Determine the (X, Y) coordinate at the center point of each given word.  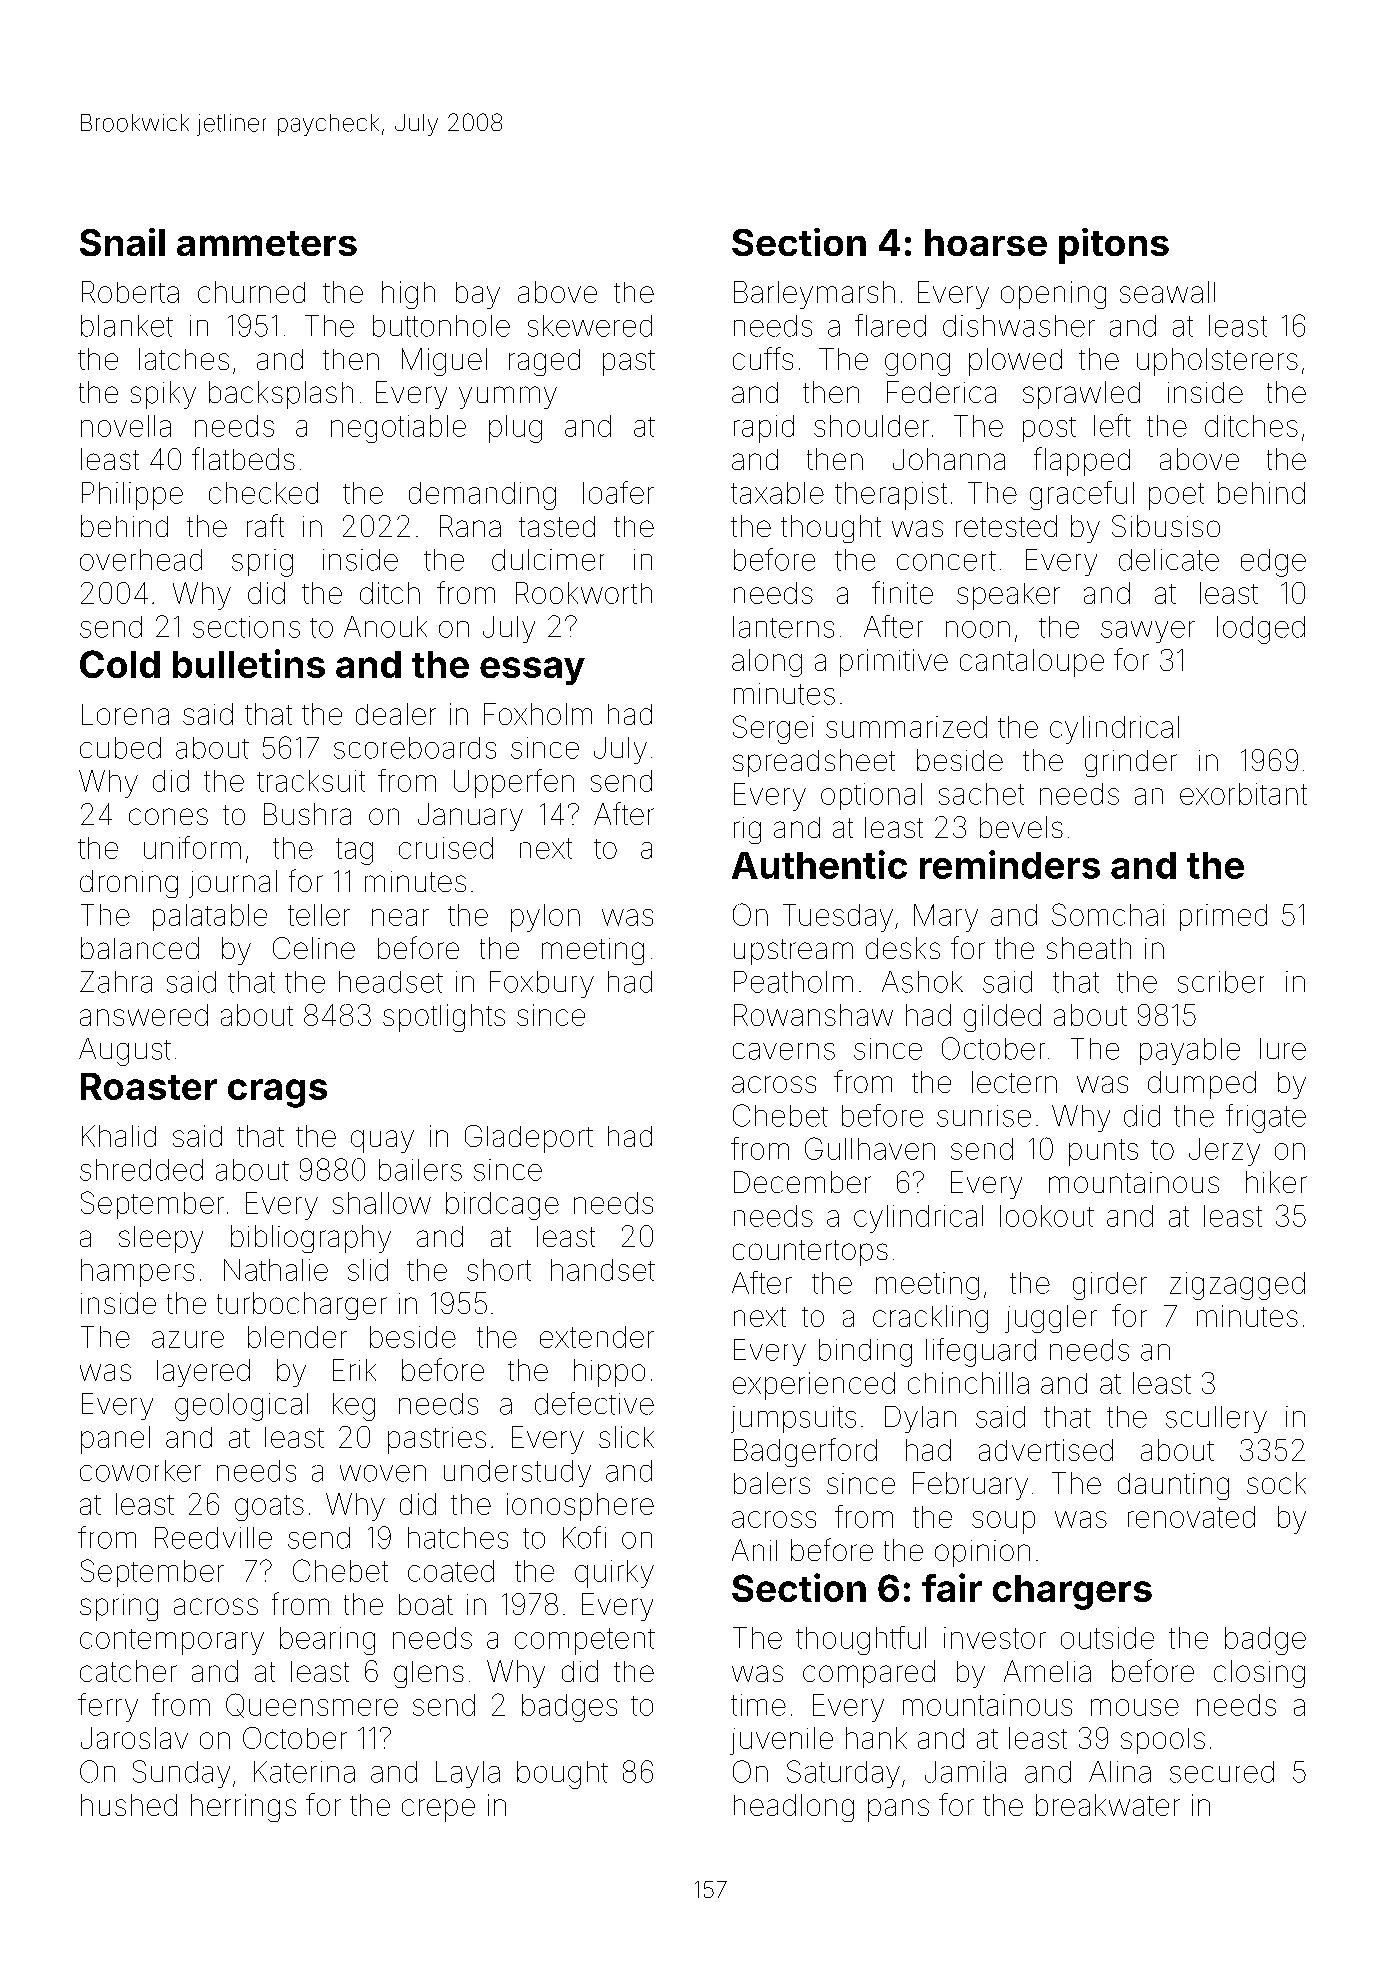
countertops (810, 1253)
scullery (1216, 1419)
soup (1003, 1522)
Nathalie (276, 1270)
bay (478, 295)
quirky (614, 1574)
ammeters (267, 243)
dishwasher (1019, 326)
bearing (327, 1641)
